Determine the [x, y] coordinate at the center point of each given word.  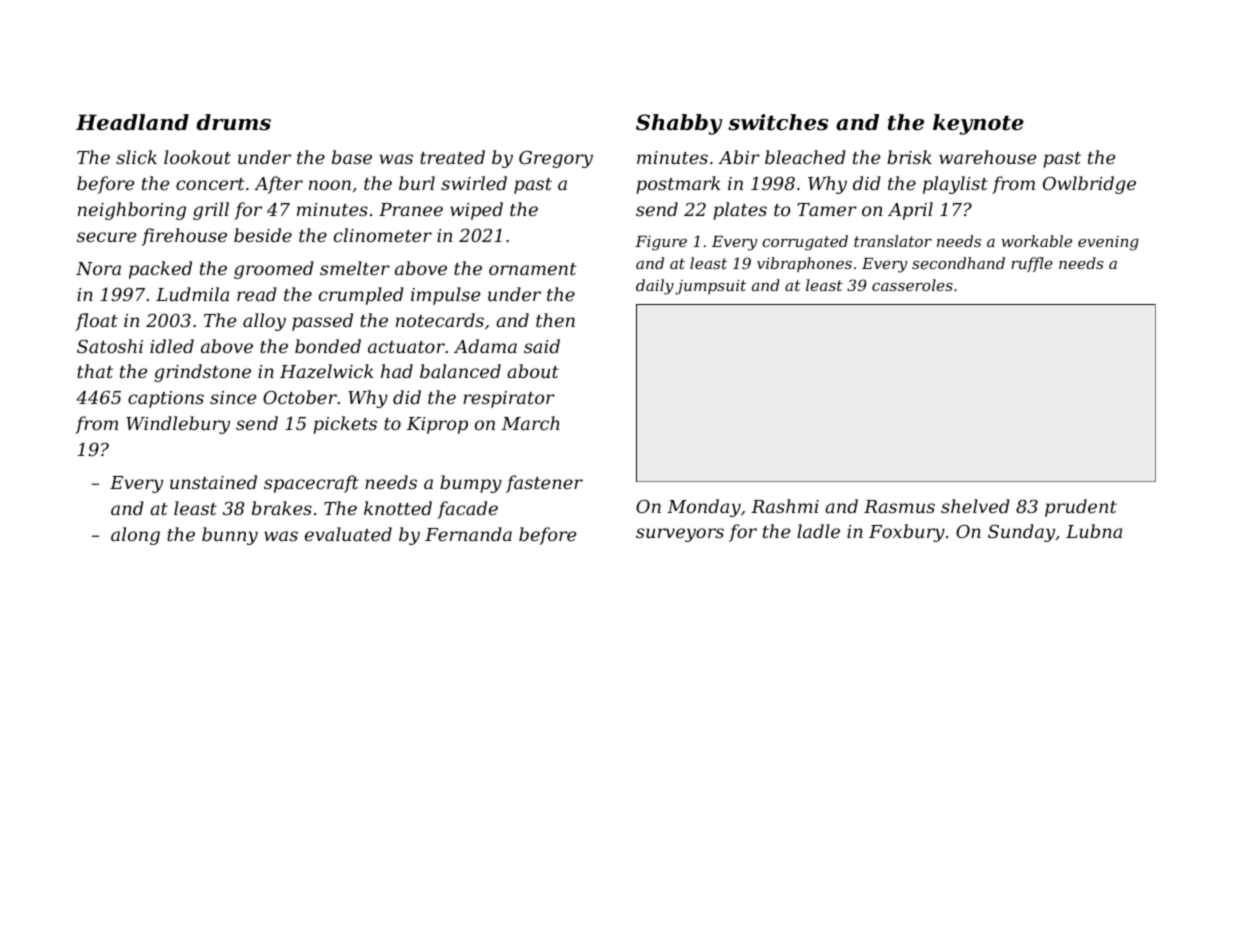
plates [740, 211]
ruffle [1032, 264]
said [542, 346]
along [135, 536]
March [531, 423]
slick [136, 157]
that [95, 371]
